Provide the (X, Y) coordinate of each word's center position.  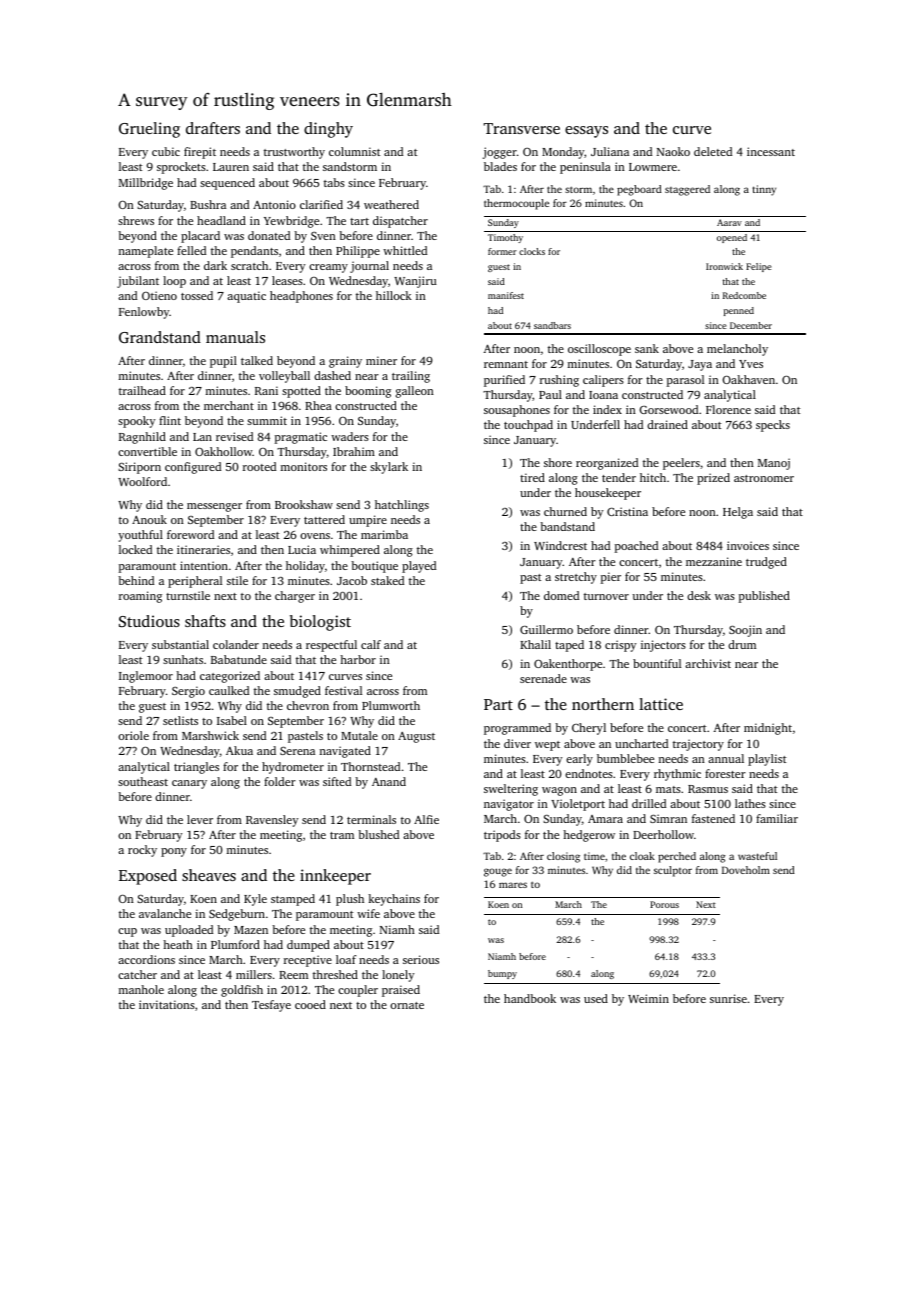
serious (421, 959)
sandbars (552, 325)
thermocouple (516, 204)
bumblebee (625, 758)
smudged (297, 692)
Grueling (149, 130)
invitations (167, 1004)
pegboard (639, 190)
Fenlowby (144, 313)
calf (371, 644)
